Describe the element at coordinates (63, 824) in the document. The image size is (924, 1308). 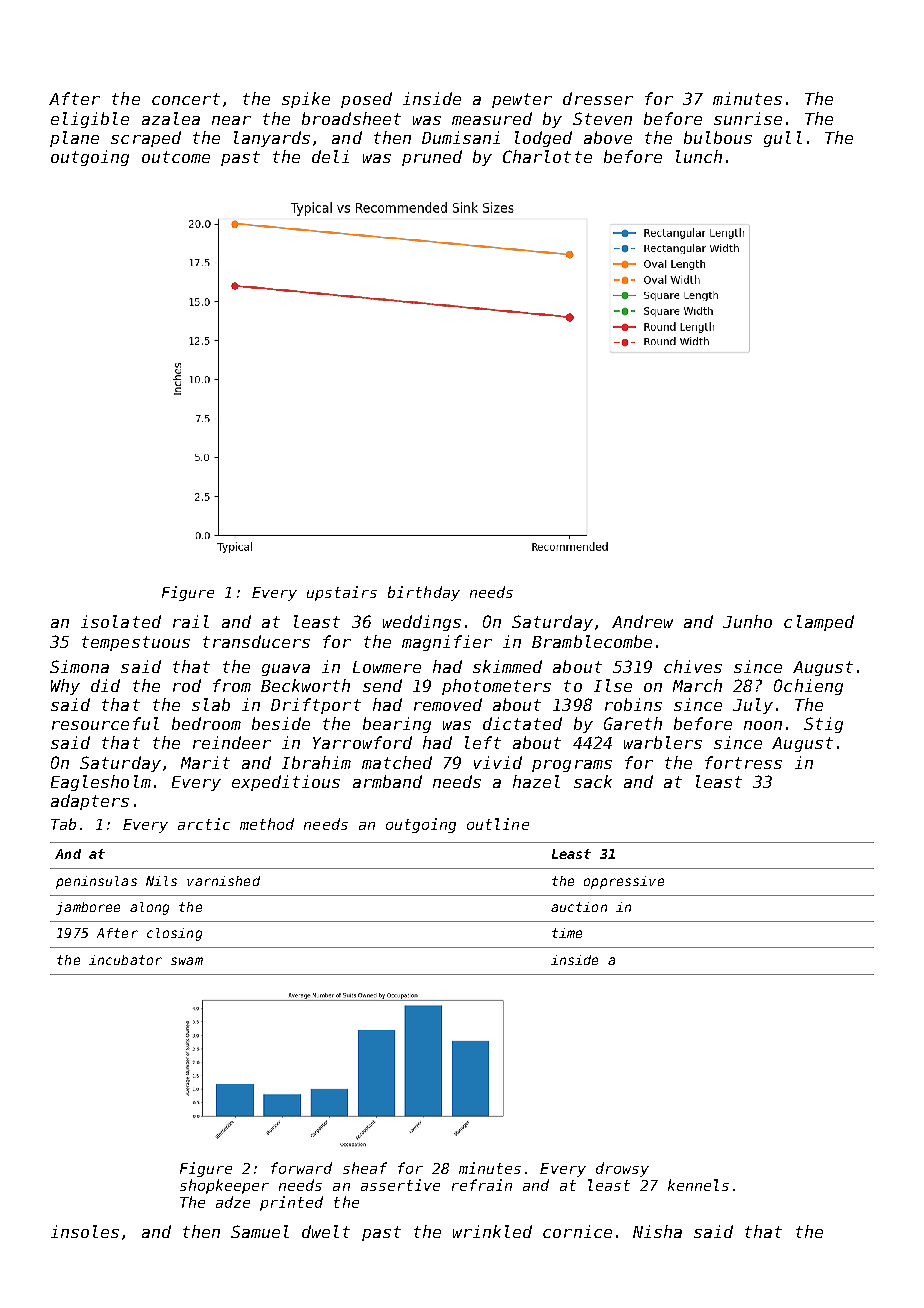
I see `Tab` at that location.
